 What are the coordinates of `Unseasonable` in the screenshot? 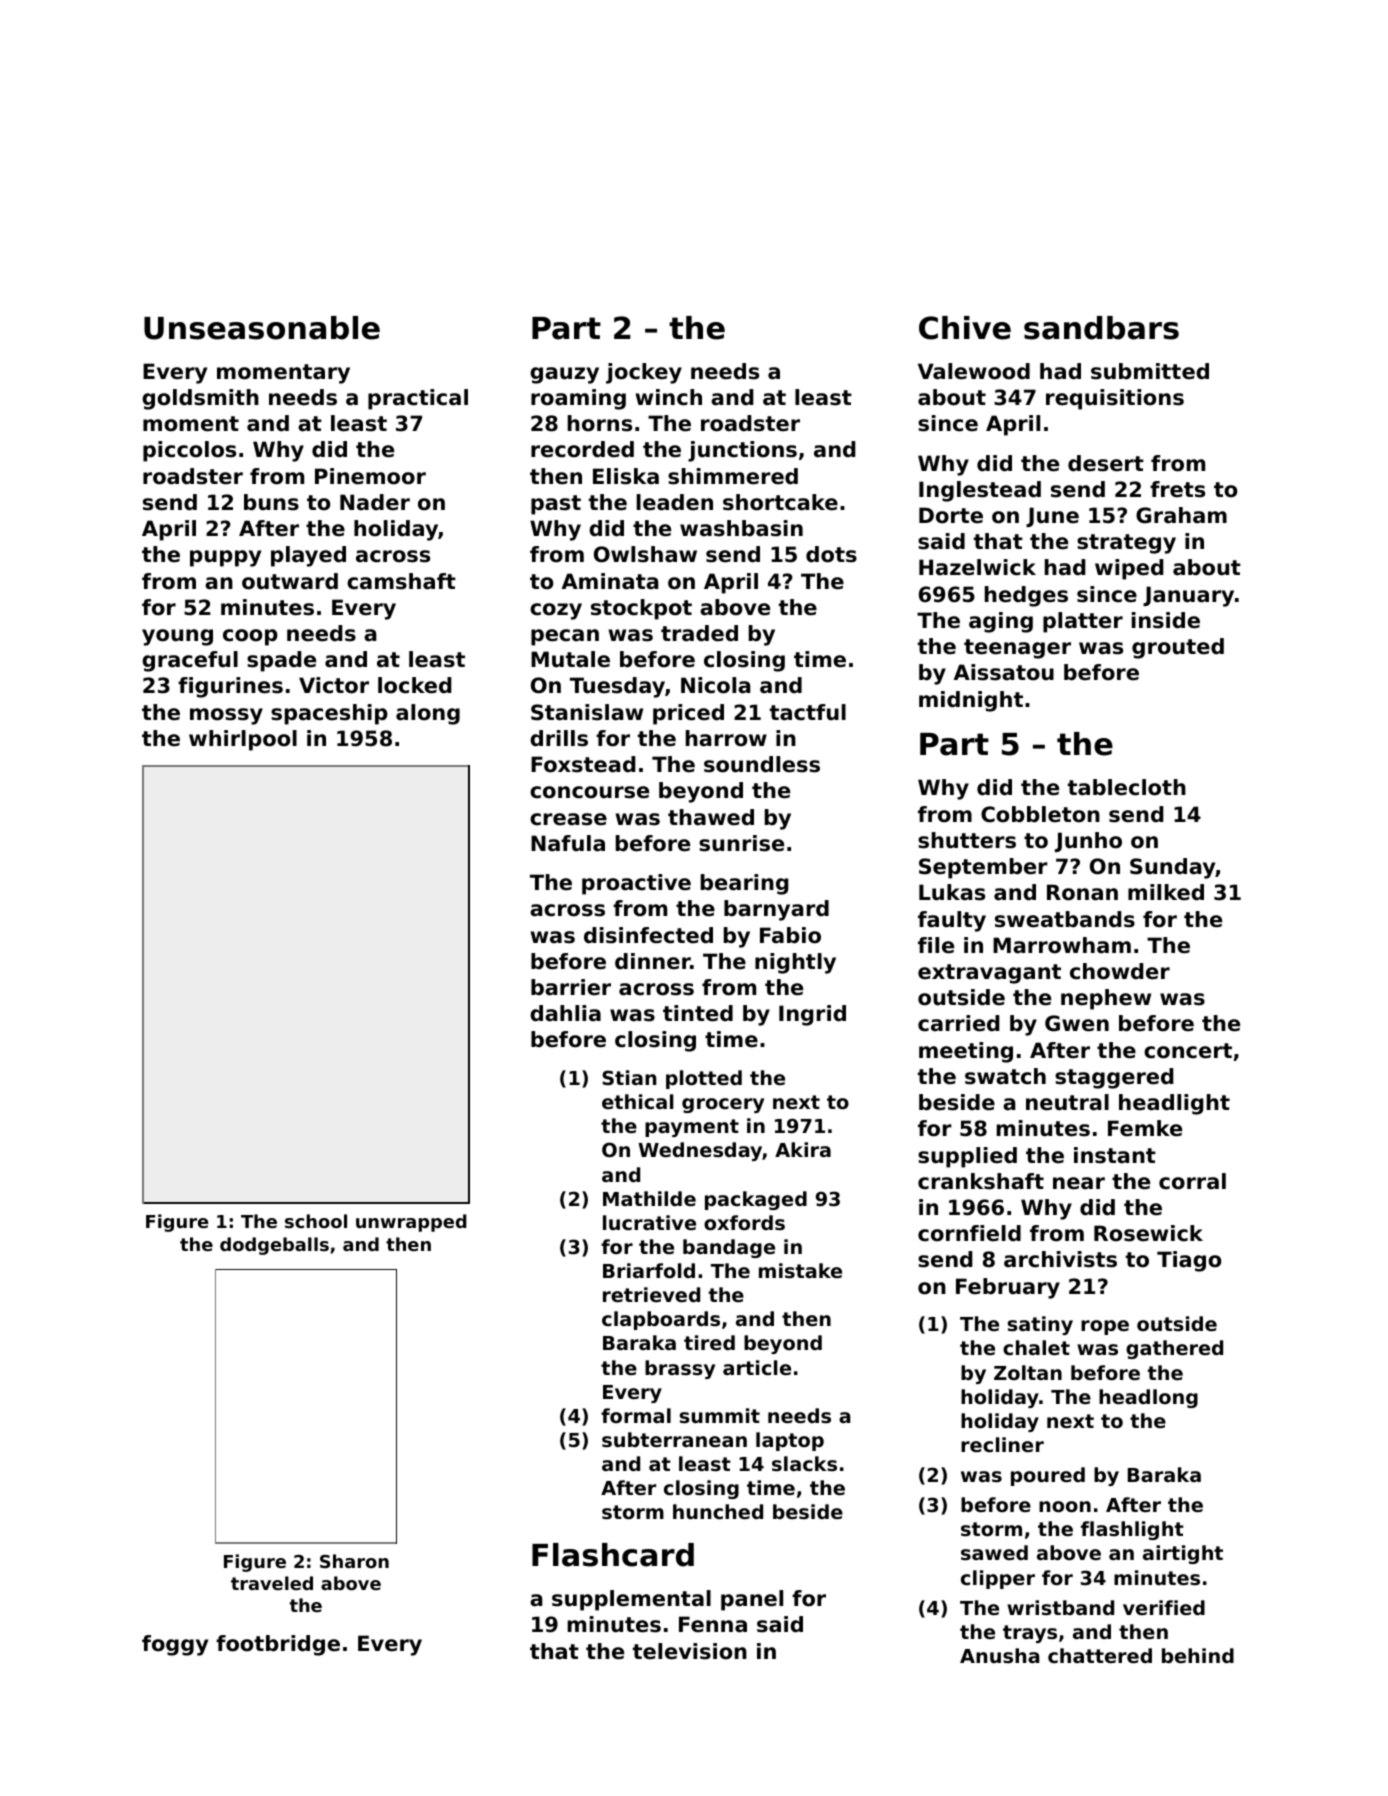 It's located at (262, 328).
